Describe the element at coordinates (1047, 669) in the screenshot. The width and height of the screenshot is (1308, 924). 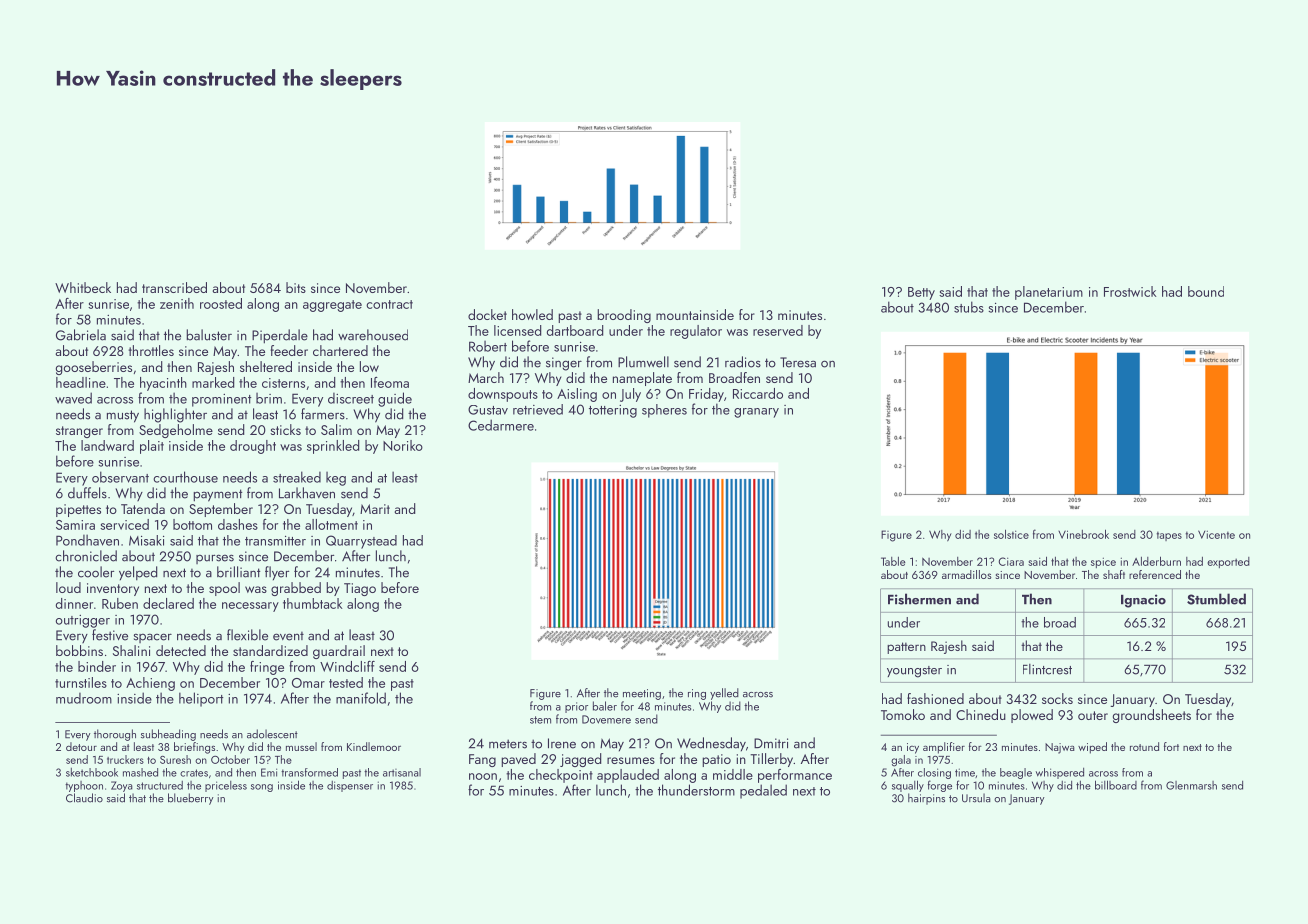
I see `Flintcrest` at that location.
